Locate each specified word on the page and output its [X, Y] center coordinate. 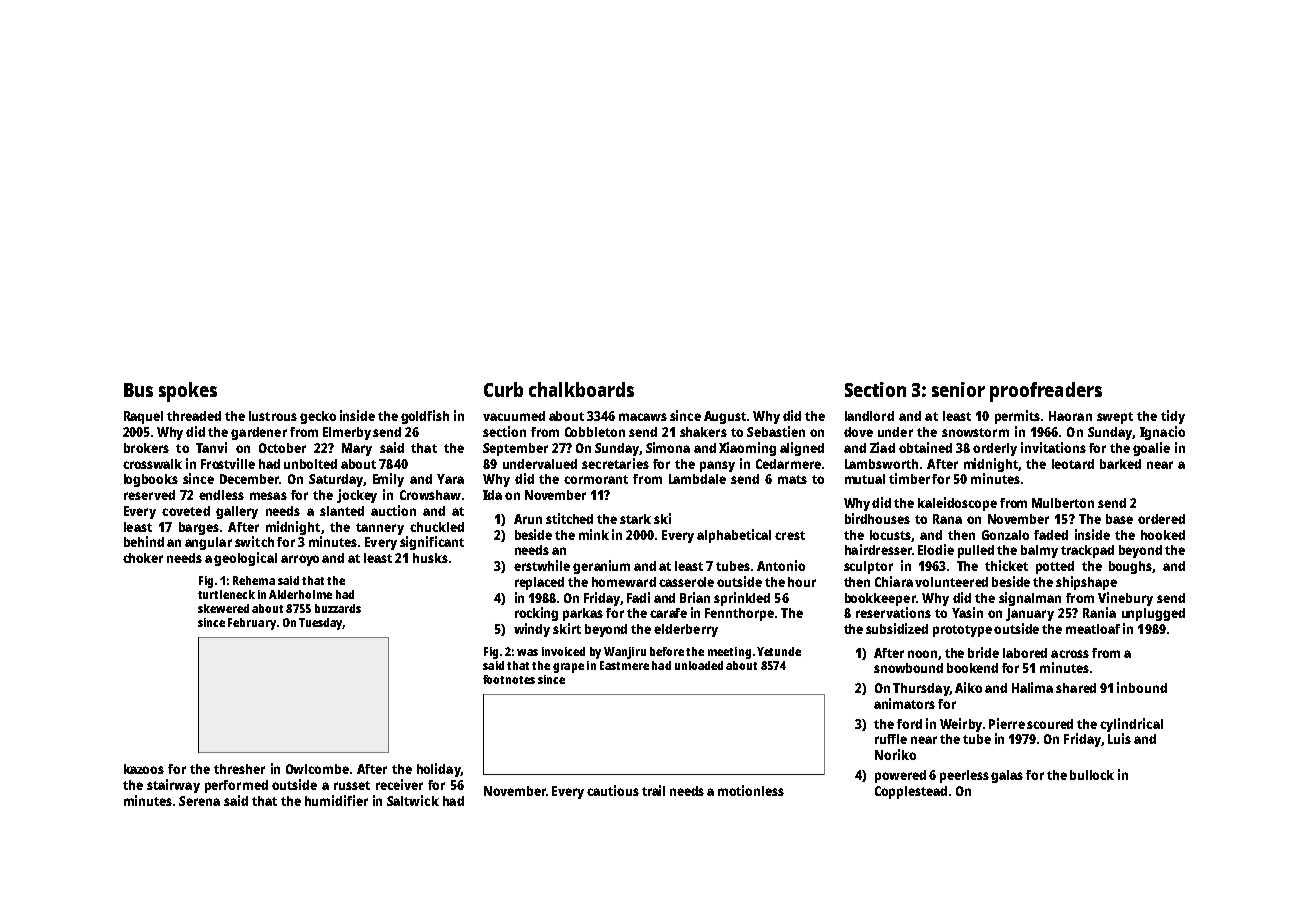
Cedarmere [788, 464]
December [249, 479]
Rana [947, 519]
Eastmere [624, 665]
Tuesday [321, 624]
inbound [1142, 687]
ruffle [891, 739]
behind [144, 541]
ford [909, 724]
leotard [1073, 464]
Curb [503, 389]
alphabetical [734, 536]
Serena [199, 801]
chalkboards [581, 389]
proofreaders [1046, 392]
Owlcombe [317, 769]
